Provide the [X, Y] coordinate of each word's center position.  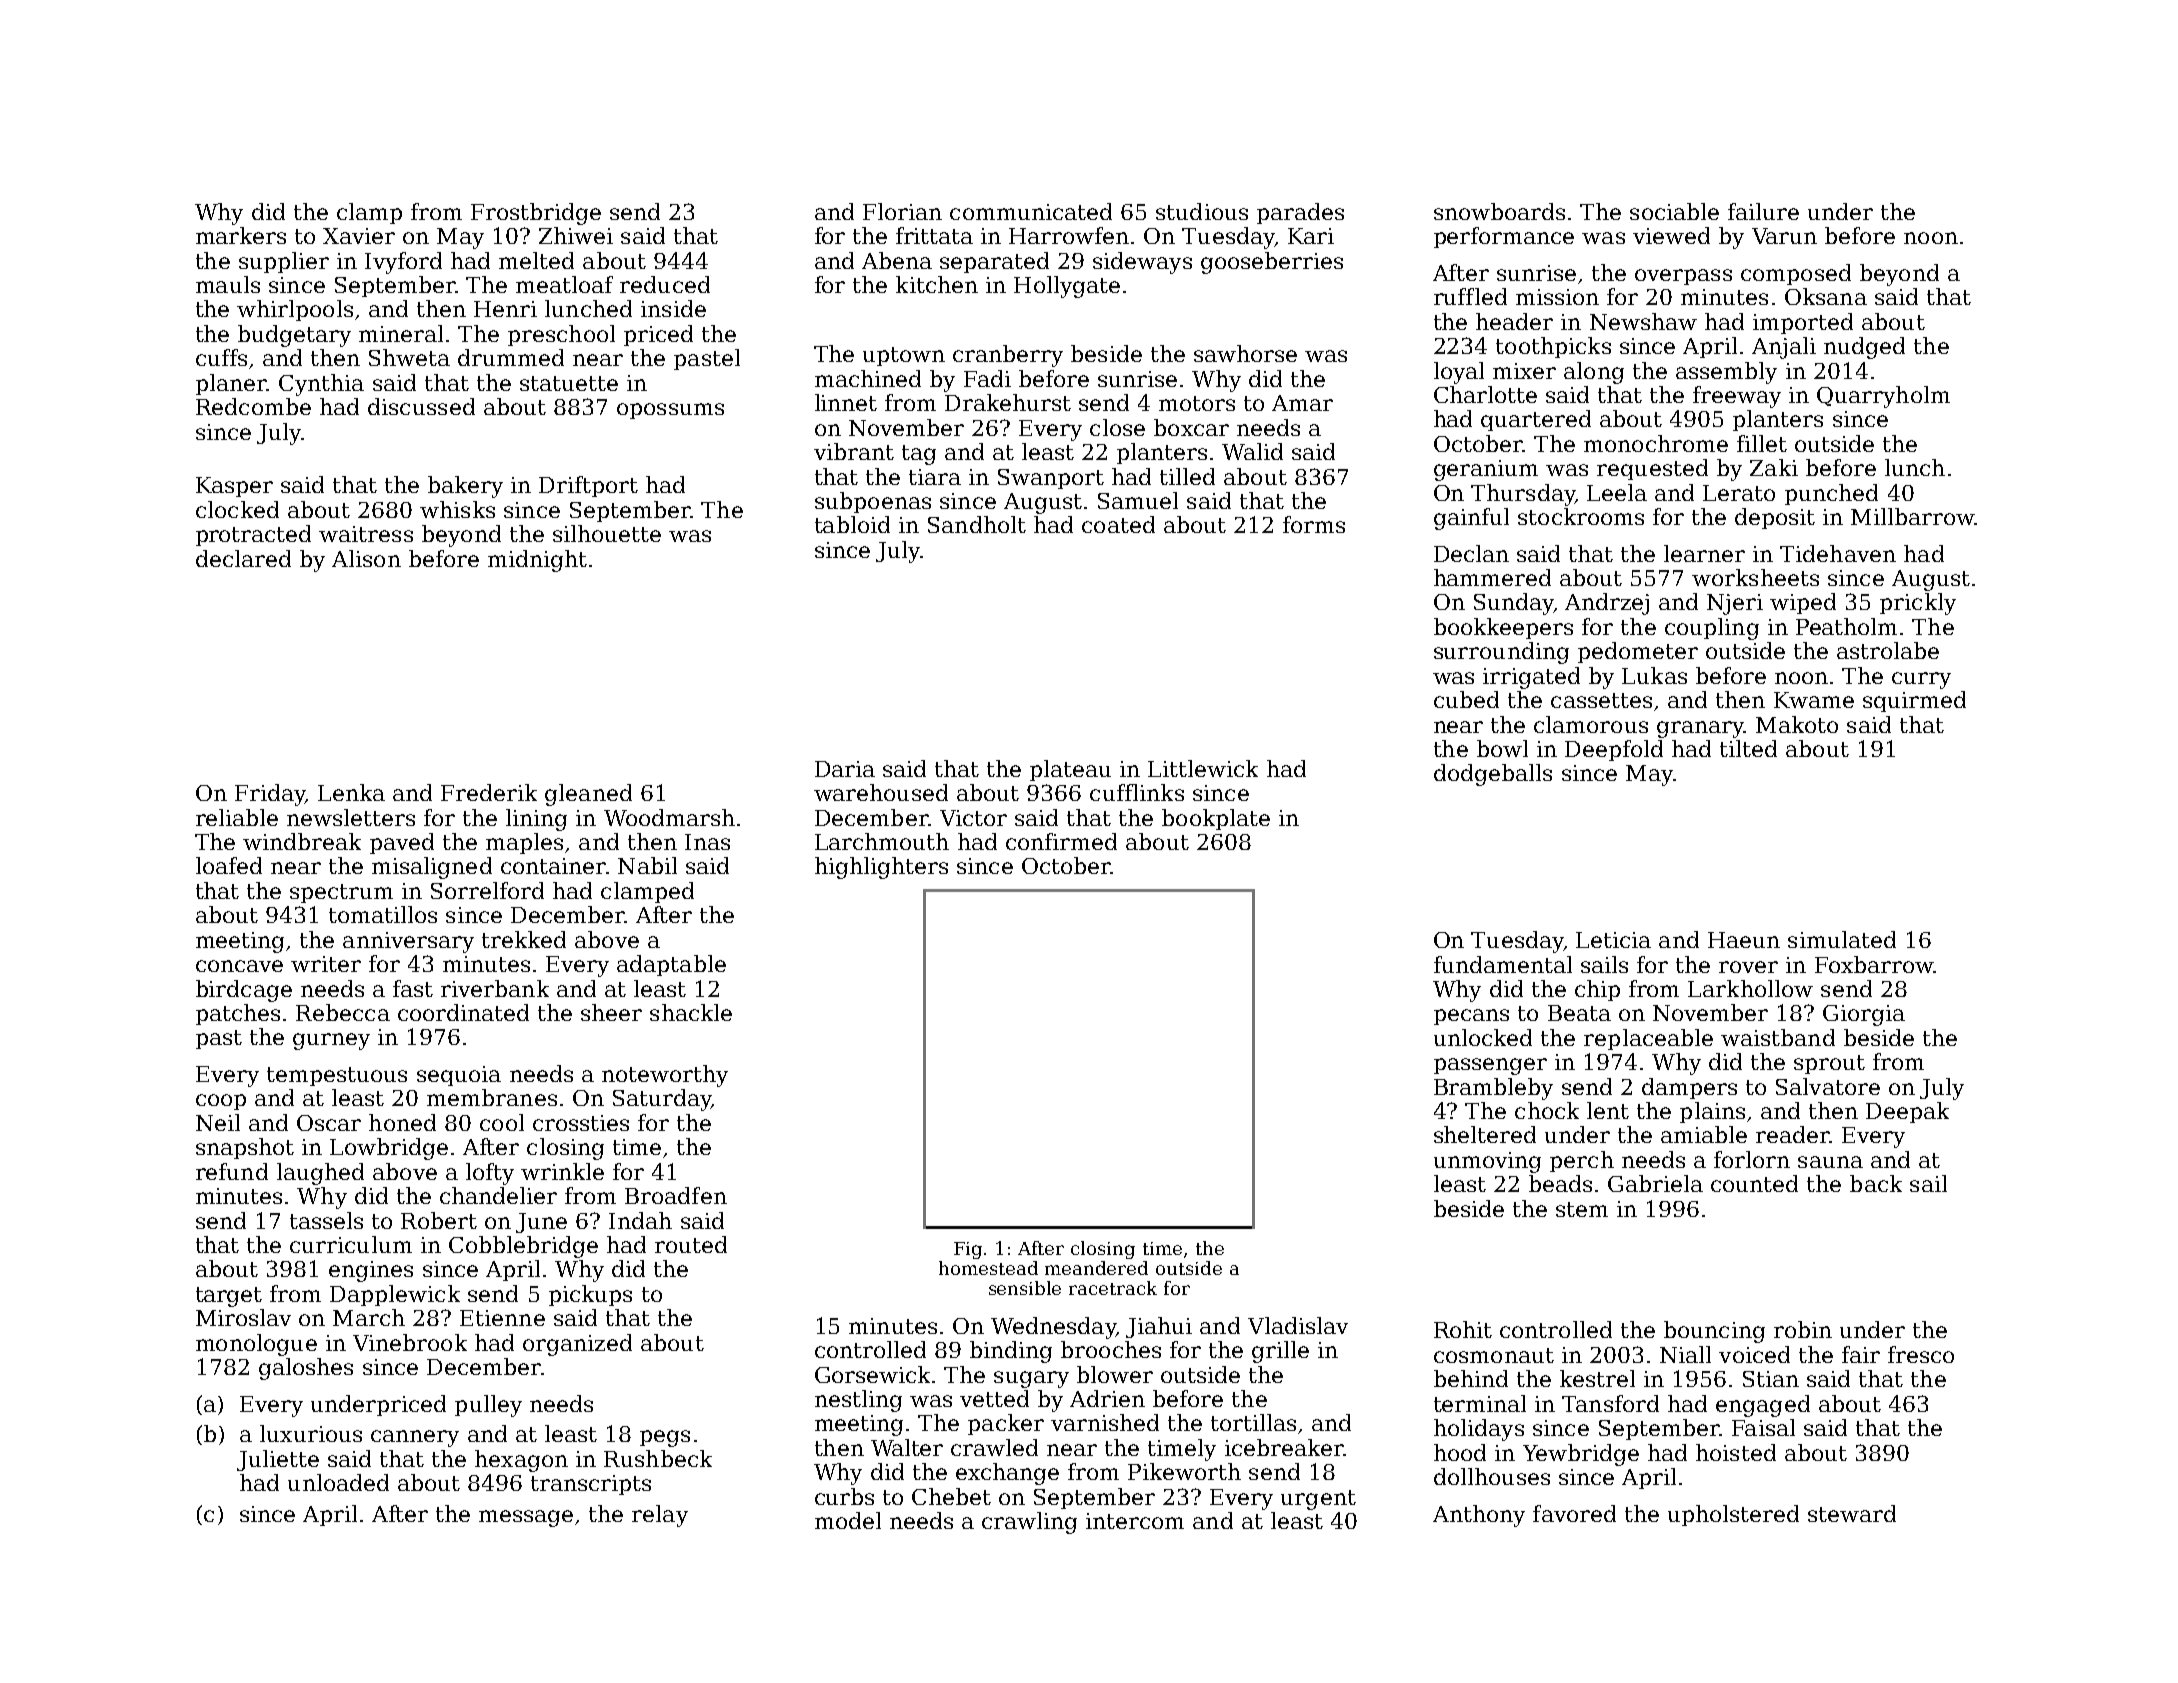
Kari [1311, 236]
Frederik [489, 792]
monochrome [1656, 443]
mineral [401, 333]
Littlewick [1203, 768]
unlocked [1483, 1037]
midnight [537, 561]
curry [1921, 680]
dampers [1689, 1088]
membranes [492, 1097]
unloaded [338, 1482]
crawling [1029, 1523]
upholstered [1733, 1515]
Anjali [1784, 348]
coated [1118, 524]
